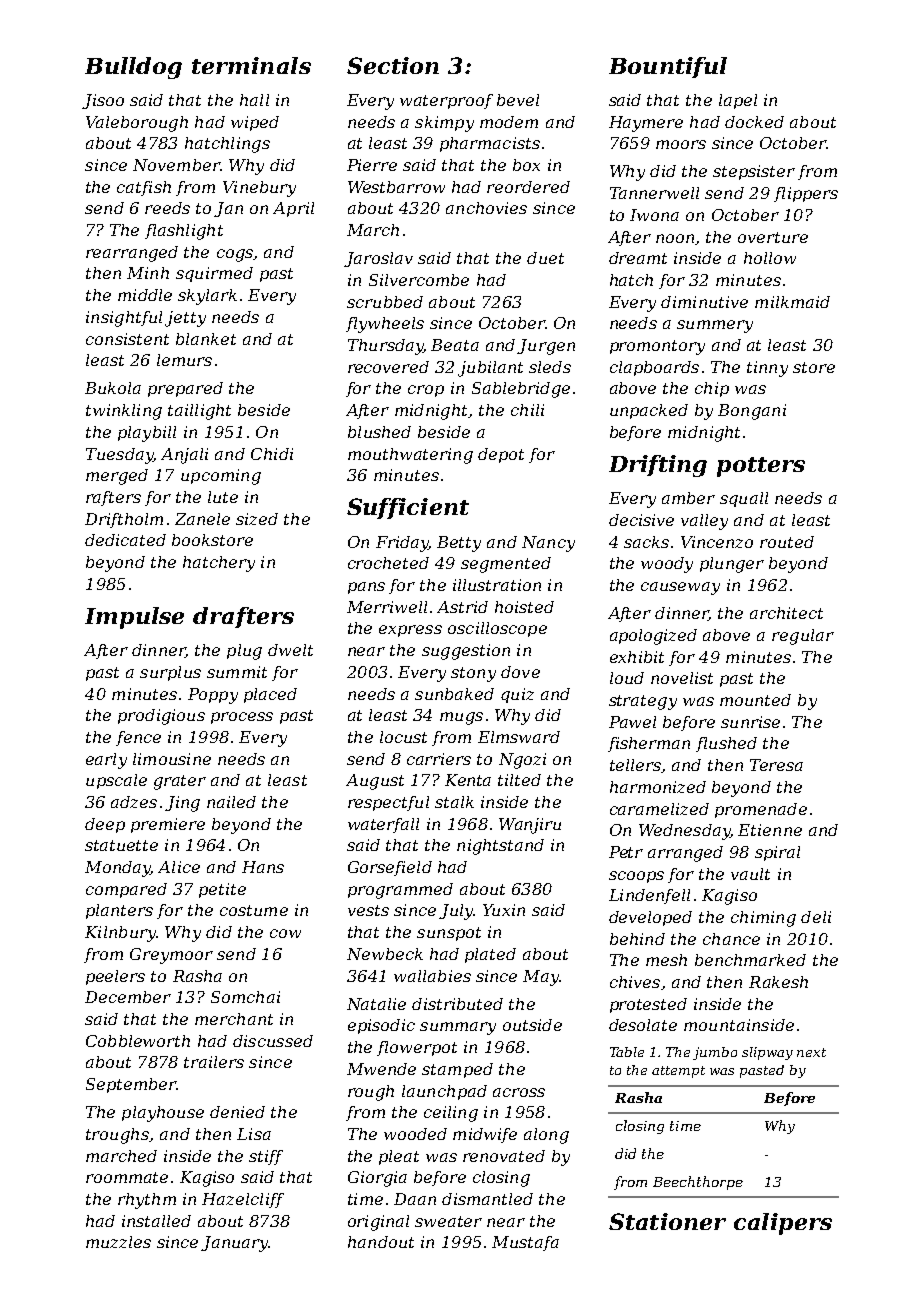 The height and width of the screenshot is (1308, 924). What do you see at coordinates (668, 67) in the screenshot?
I see `Bountiful` at bounding box center [668, 67].
